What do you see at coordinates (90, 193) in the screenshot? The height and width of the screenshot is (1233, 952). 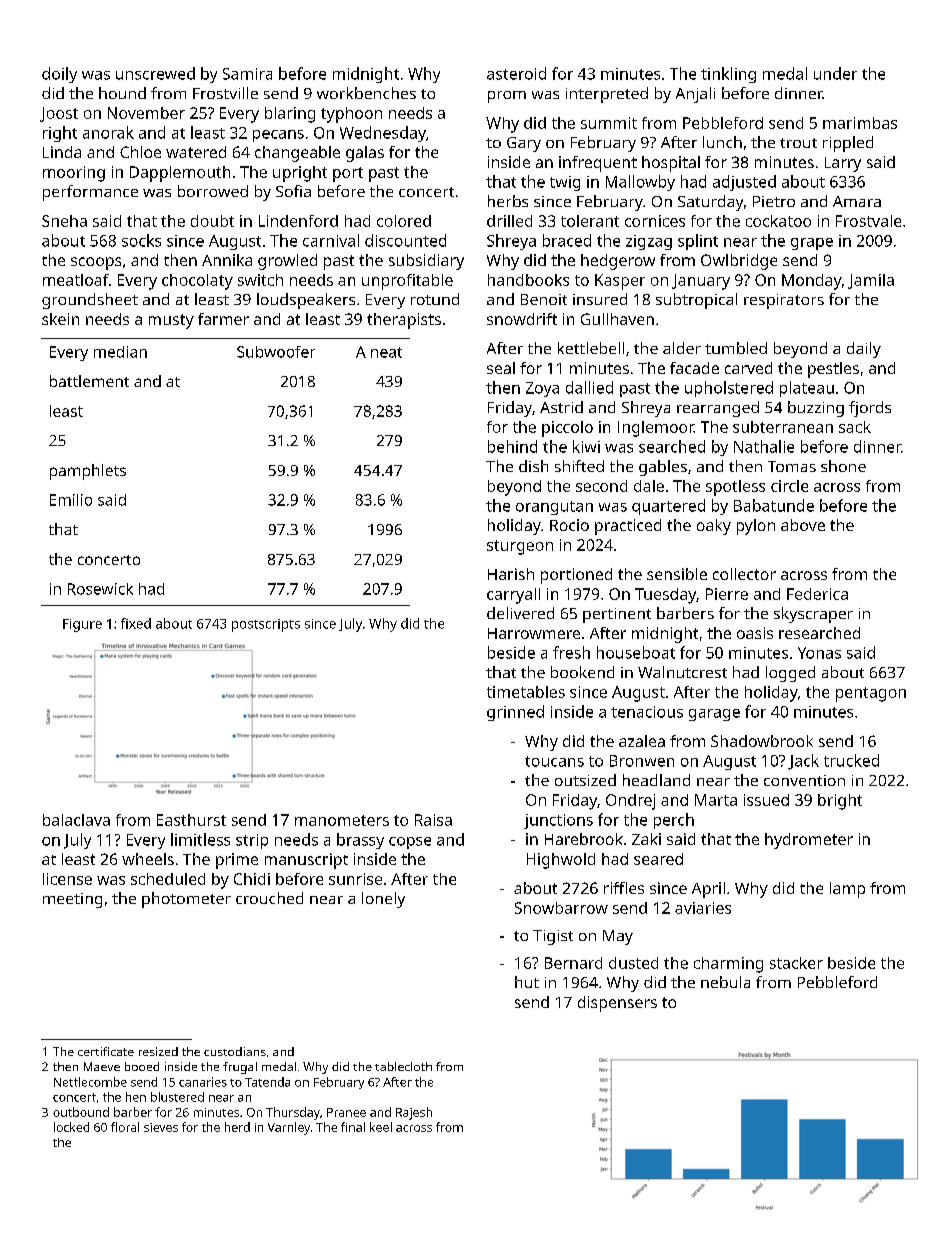 I see `performance` at bounding box center [90, 193].
